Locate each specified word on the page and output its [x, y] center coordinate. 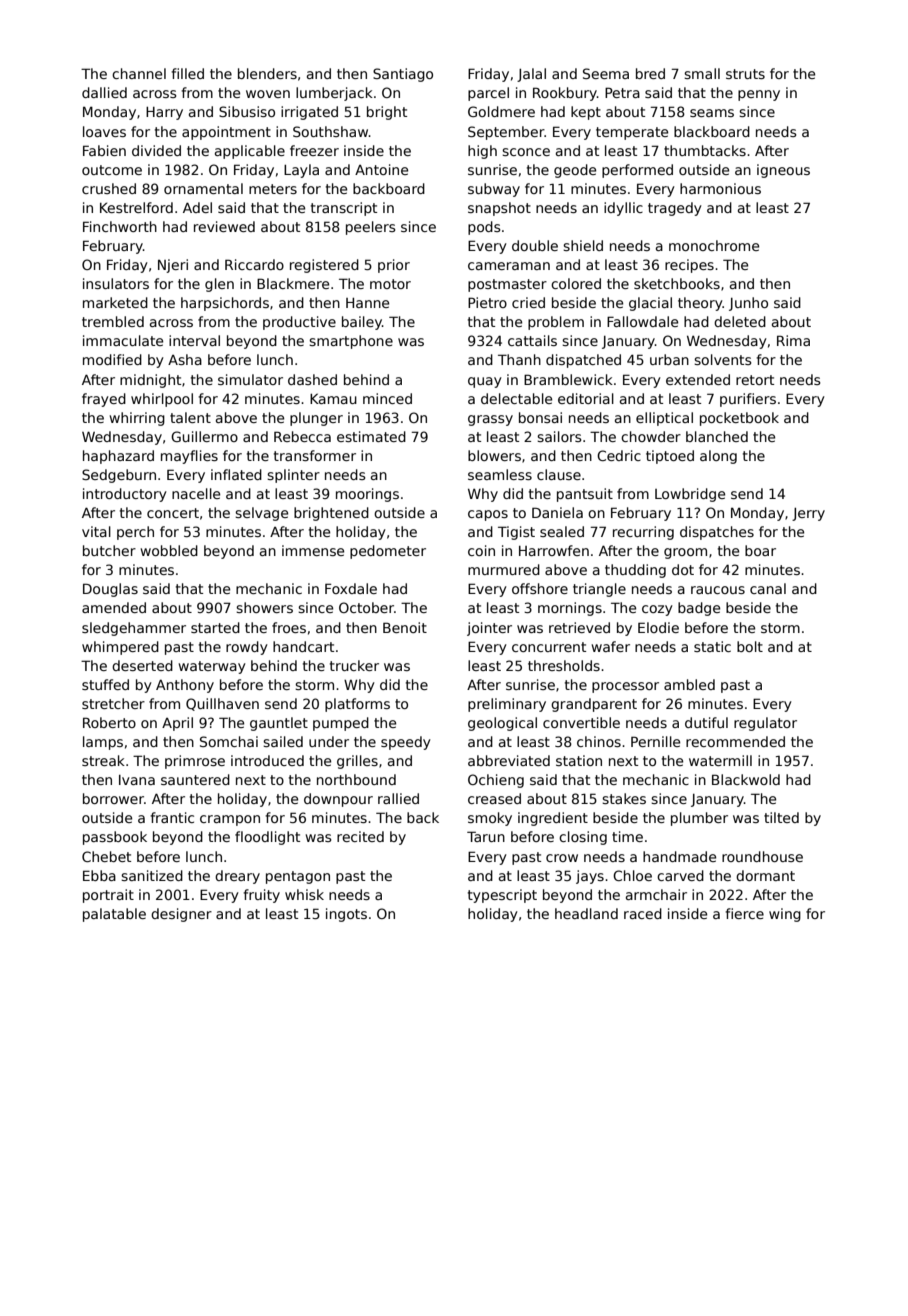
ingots [346, 915]
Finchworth [120, 226]
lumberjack [334, 94]
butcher [109, 550]
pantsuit [585, 495]
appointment [226, 133]
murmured [504, 569]
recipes [689, 266]
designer [181, 915]
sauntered [195, 779]
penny [759, 95]
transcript [344, 209]
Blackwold [746, 779]
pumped [341, 724]
